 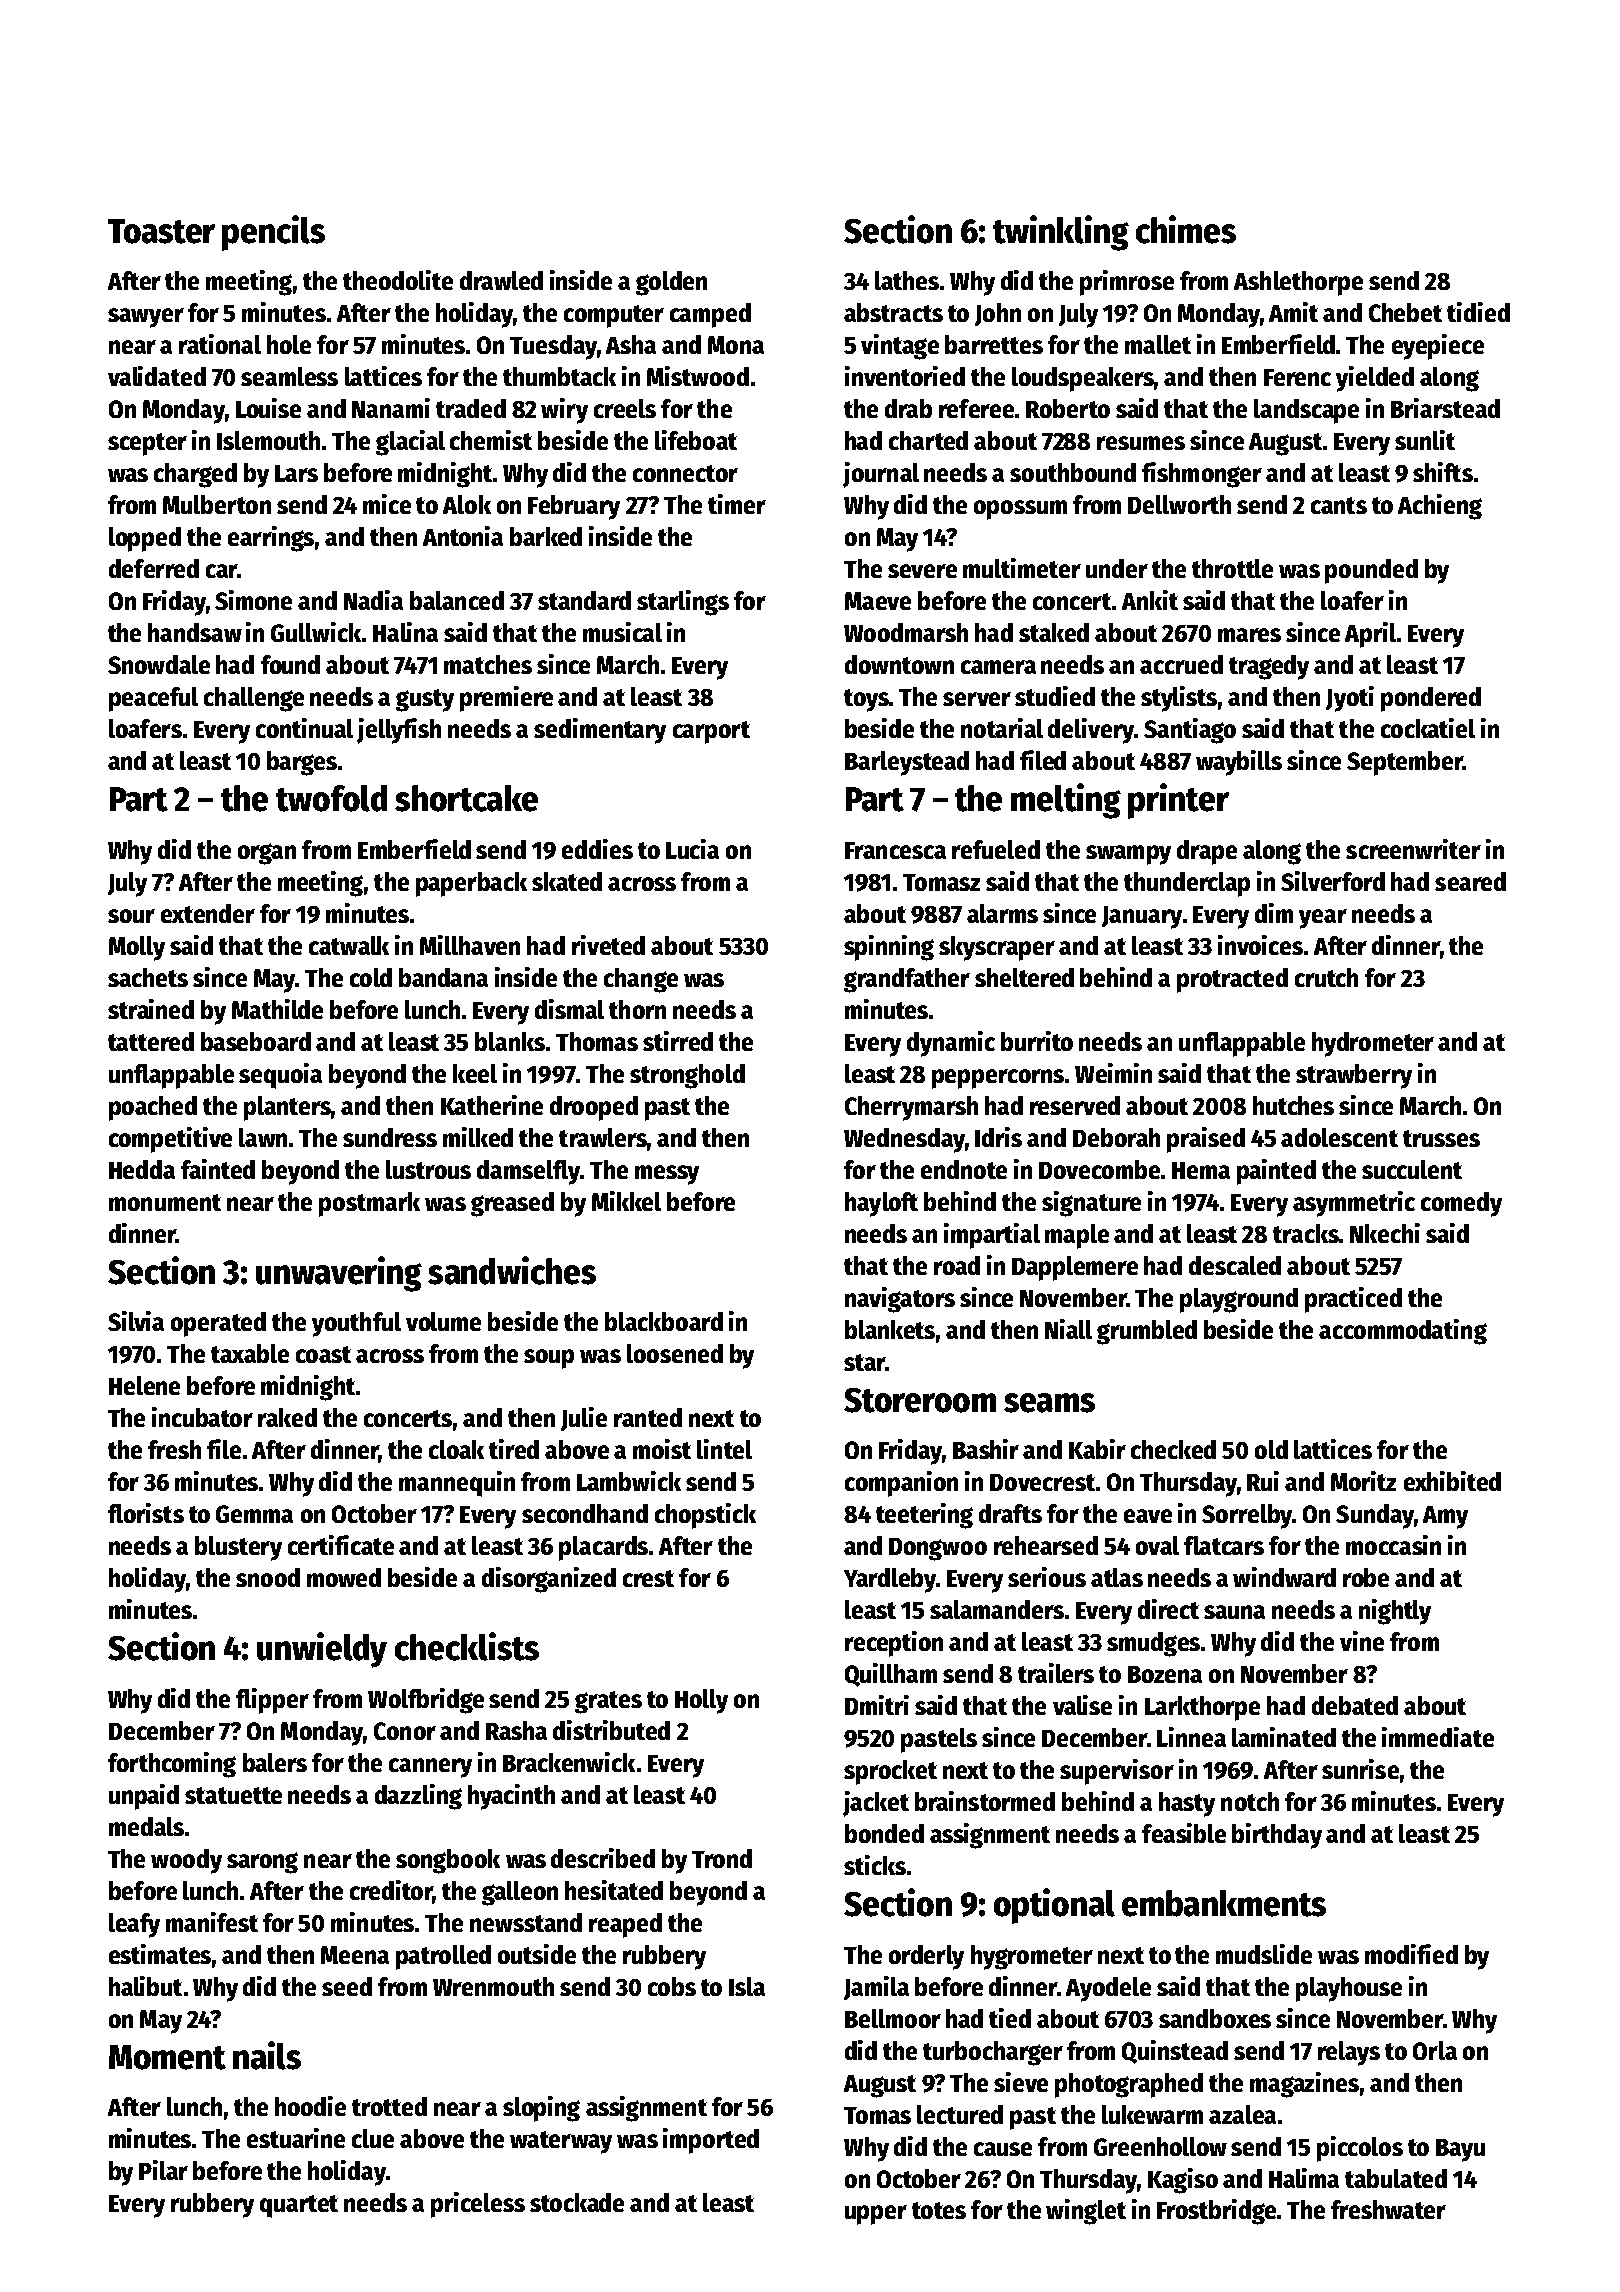 What do you see at coordinates (1049, 1403) in the image?
I see `seams` at bounding box center [1049, 1403].
